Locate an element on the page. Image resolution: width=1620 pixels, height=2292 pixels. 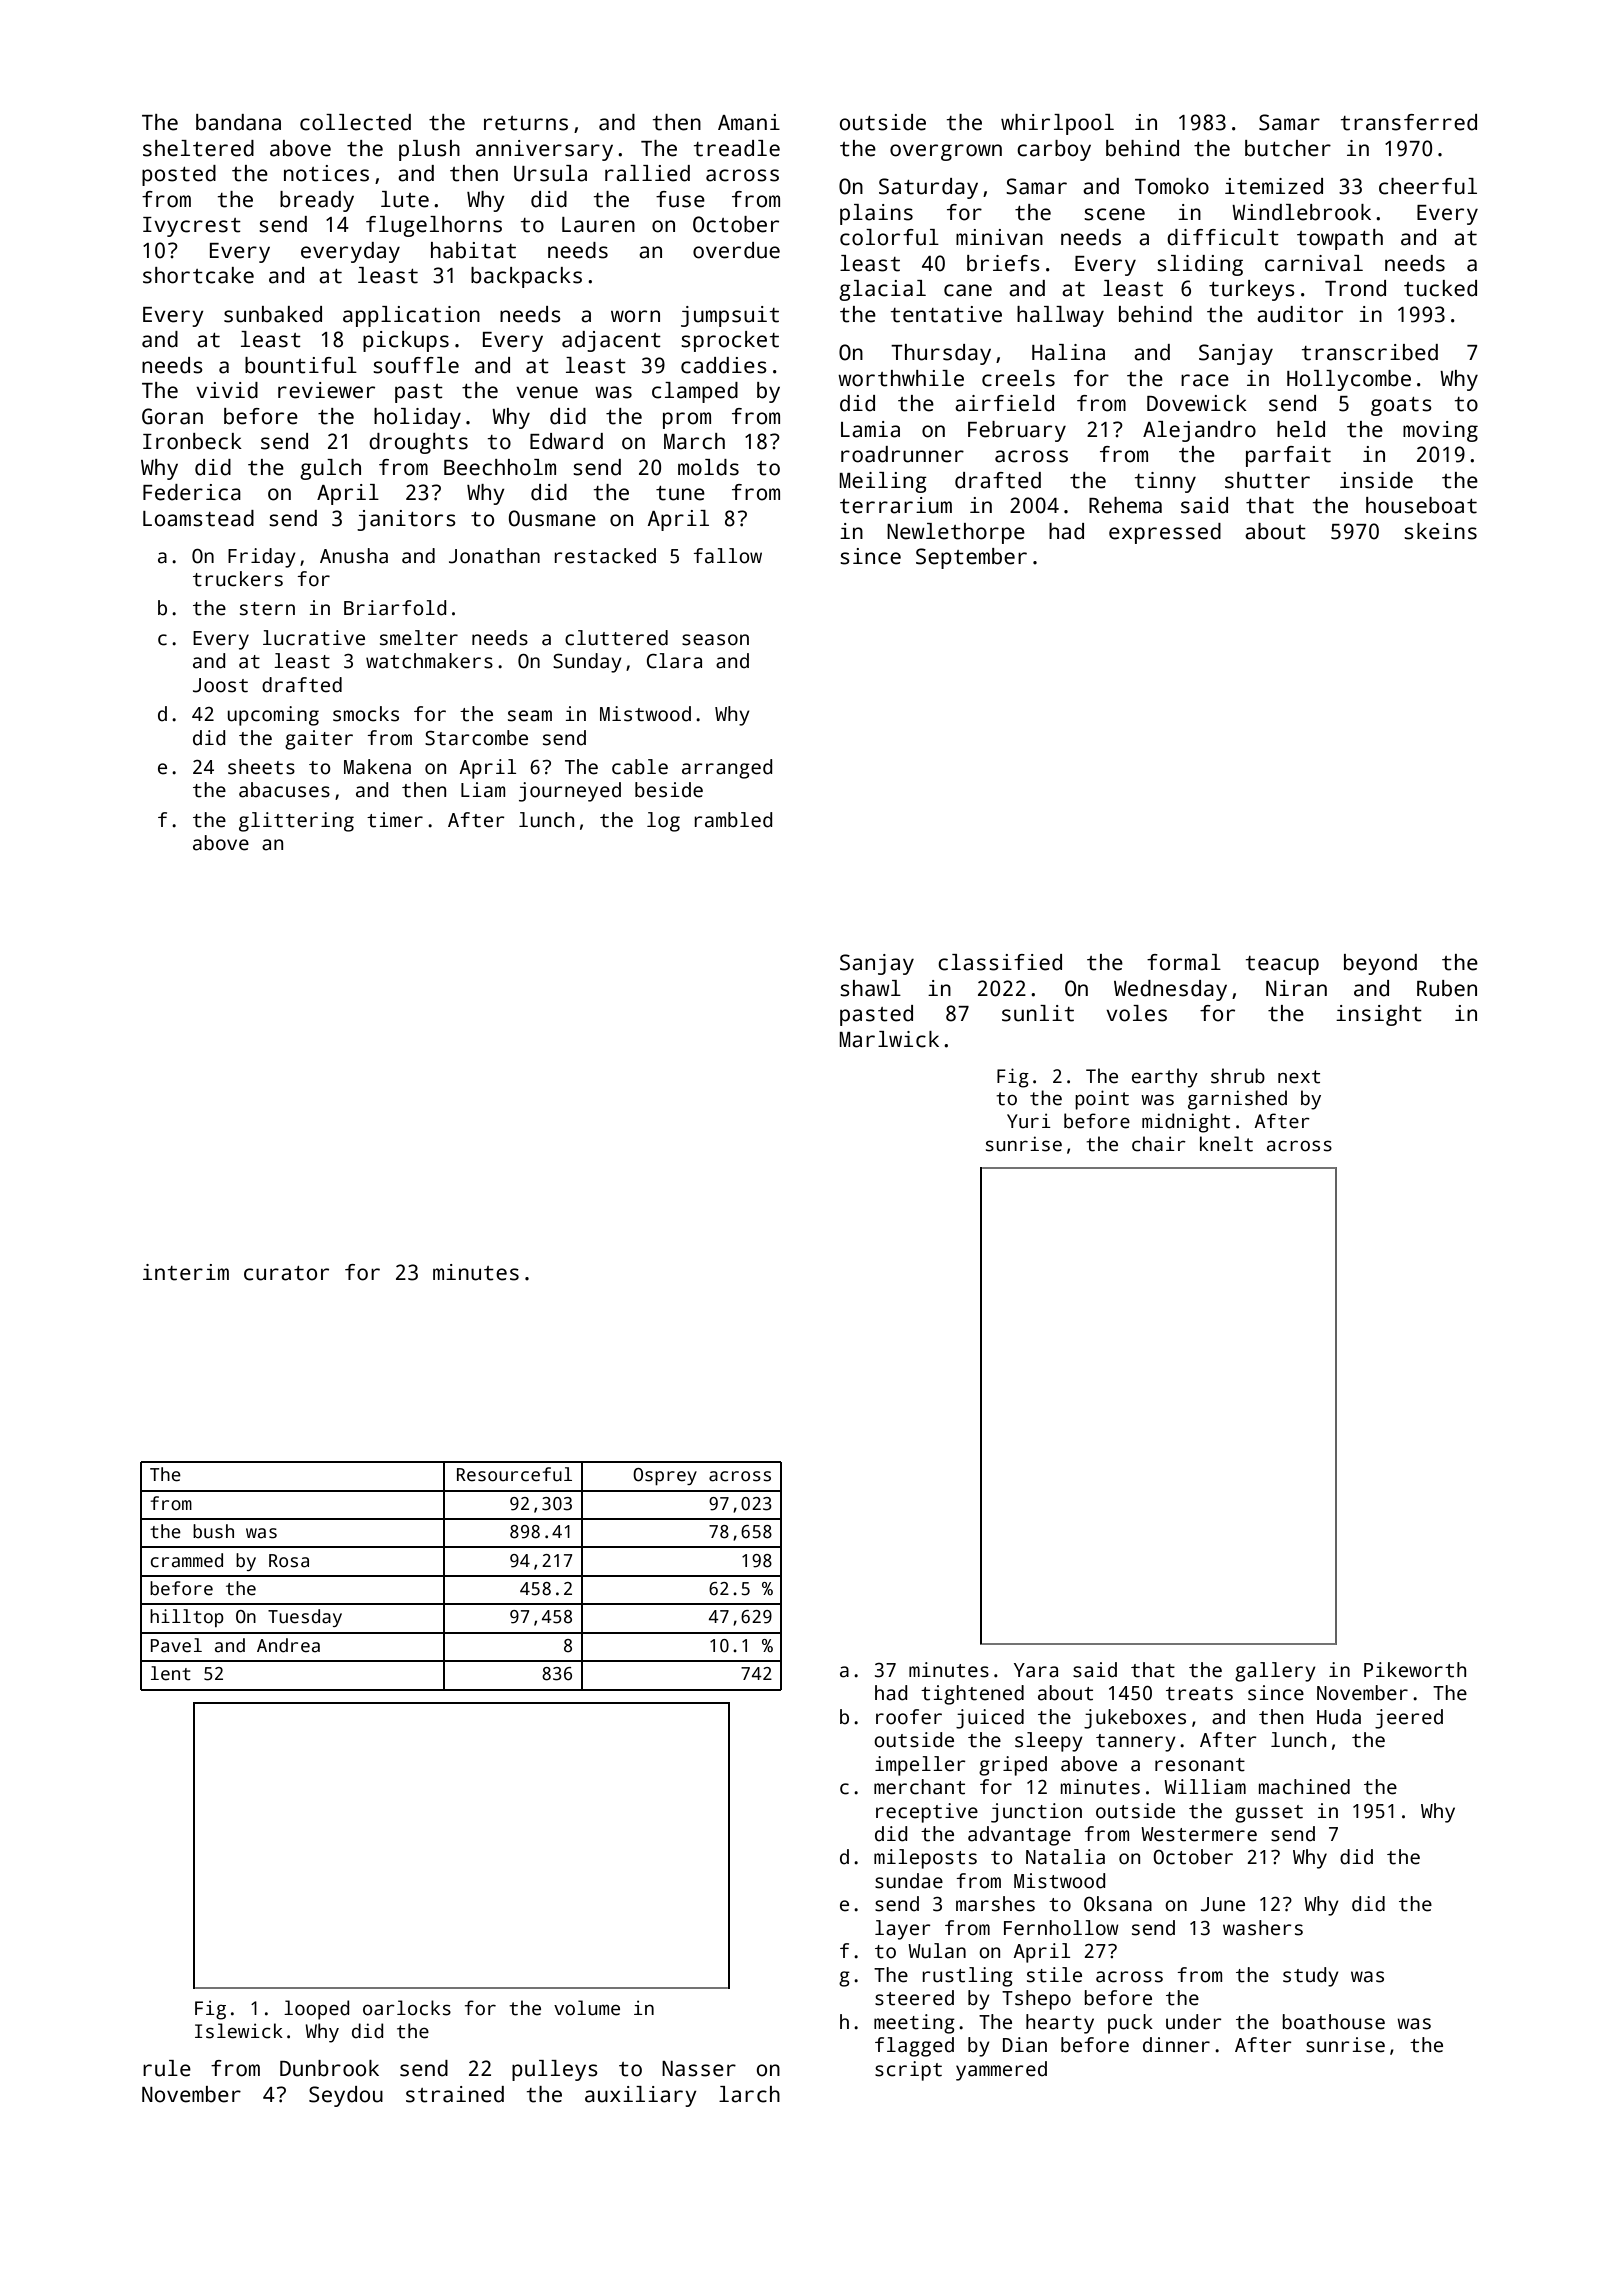
Islewick is located at coordinates (239, 2031).
